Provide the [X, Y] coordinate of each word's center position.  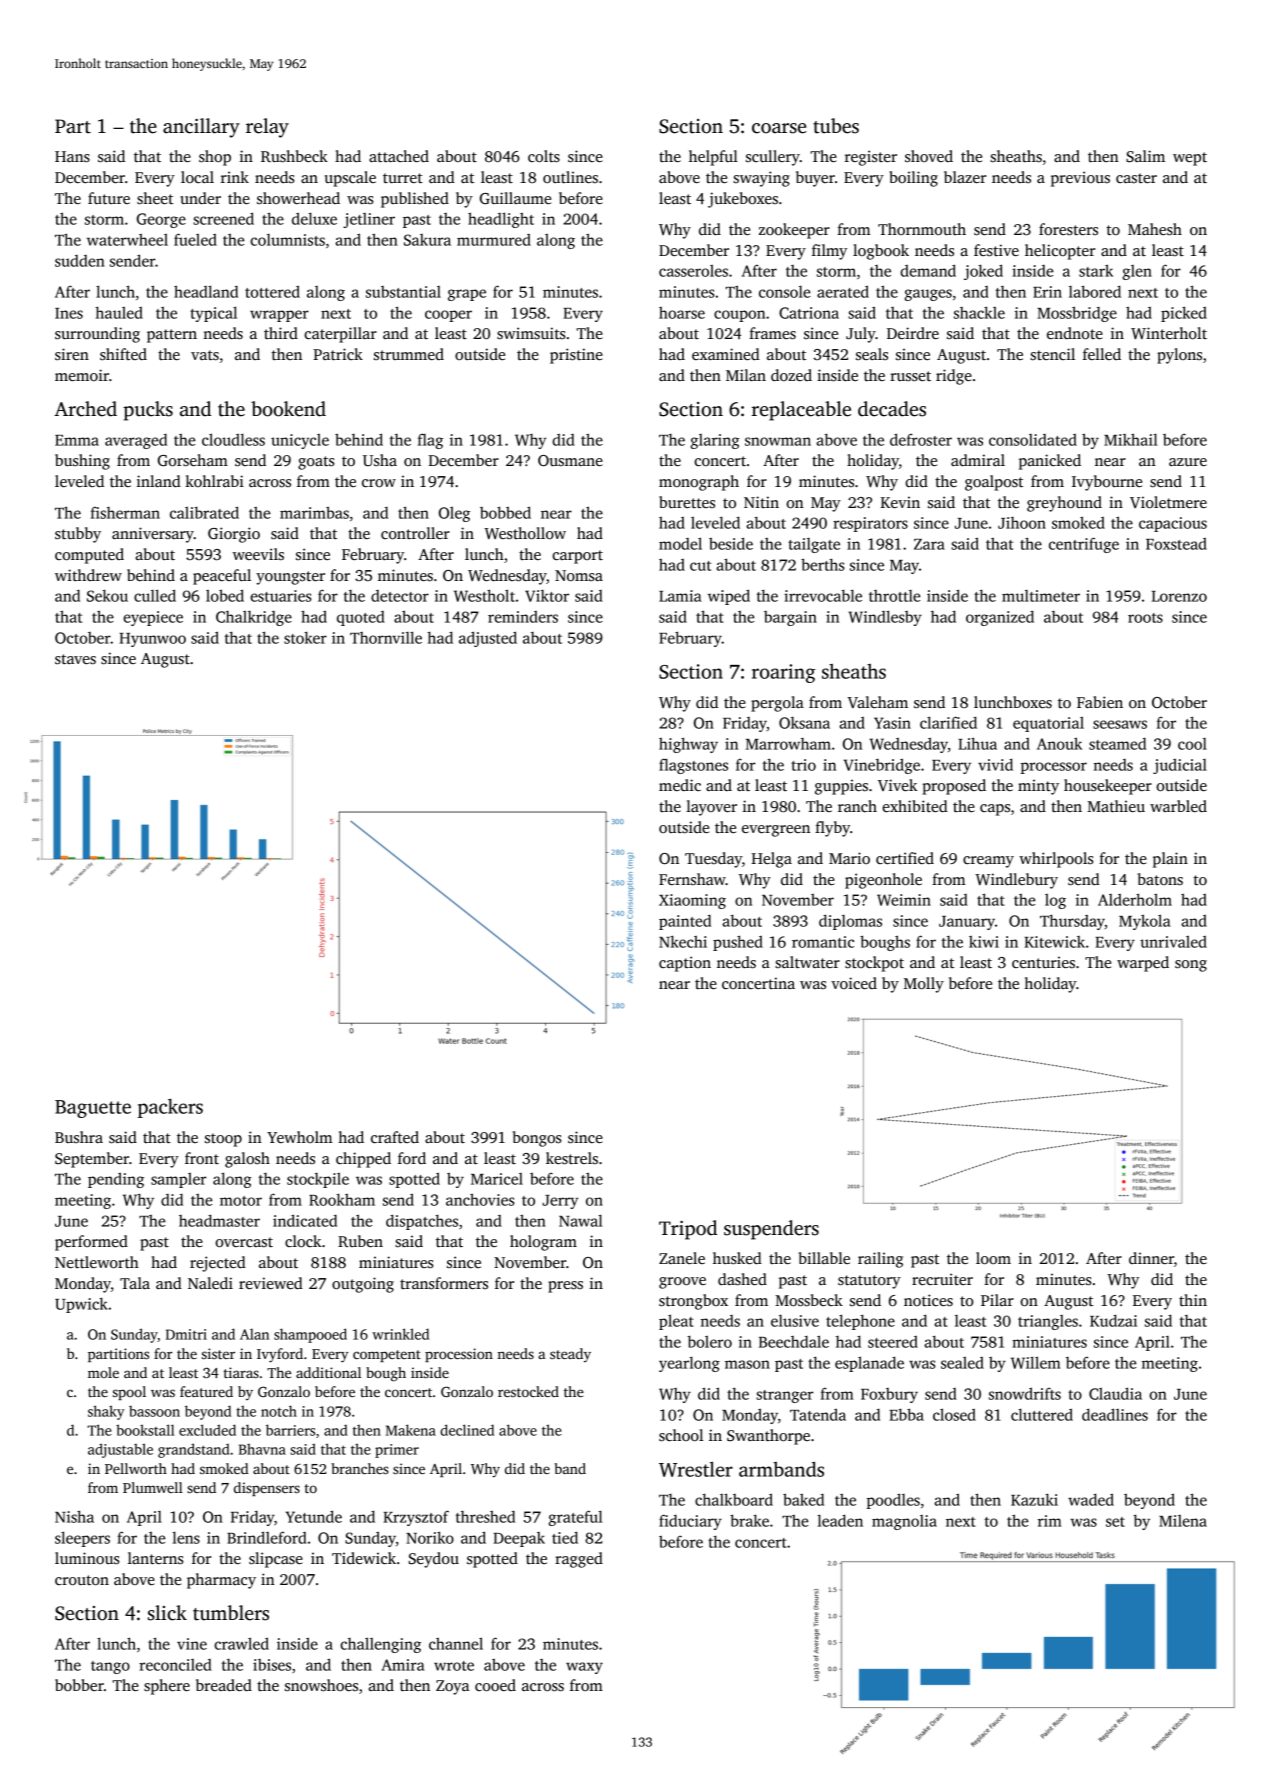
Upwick [81, 1305]
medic [680, 785]
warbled [1178, 806]
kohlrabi [214, 481]
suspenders [771, 1230]
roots [1145, 618]
